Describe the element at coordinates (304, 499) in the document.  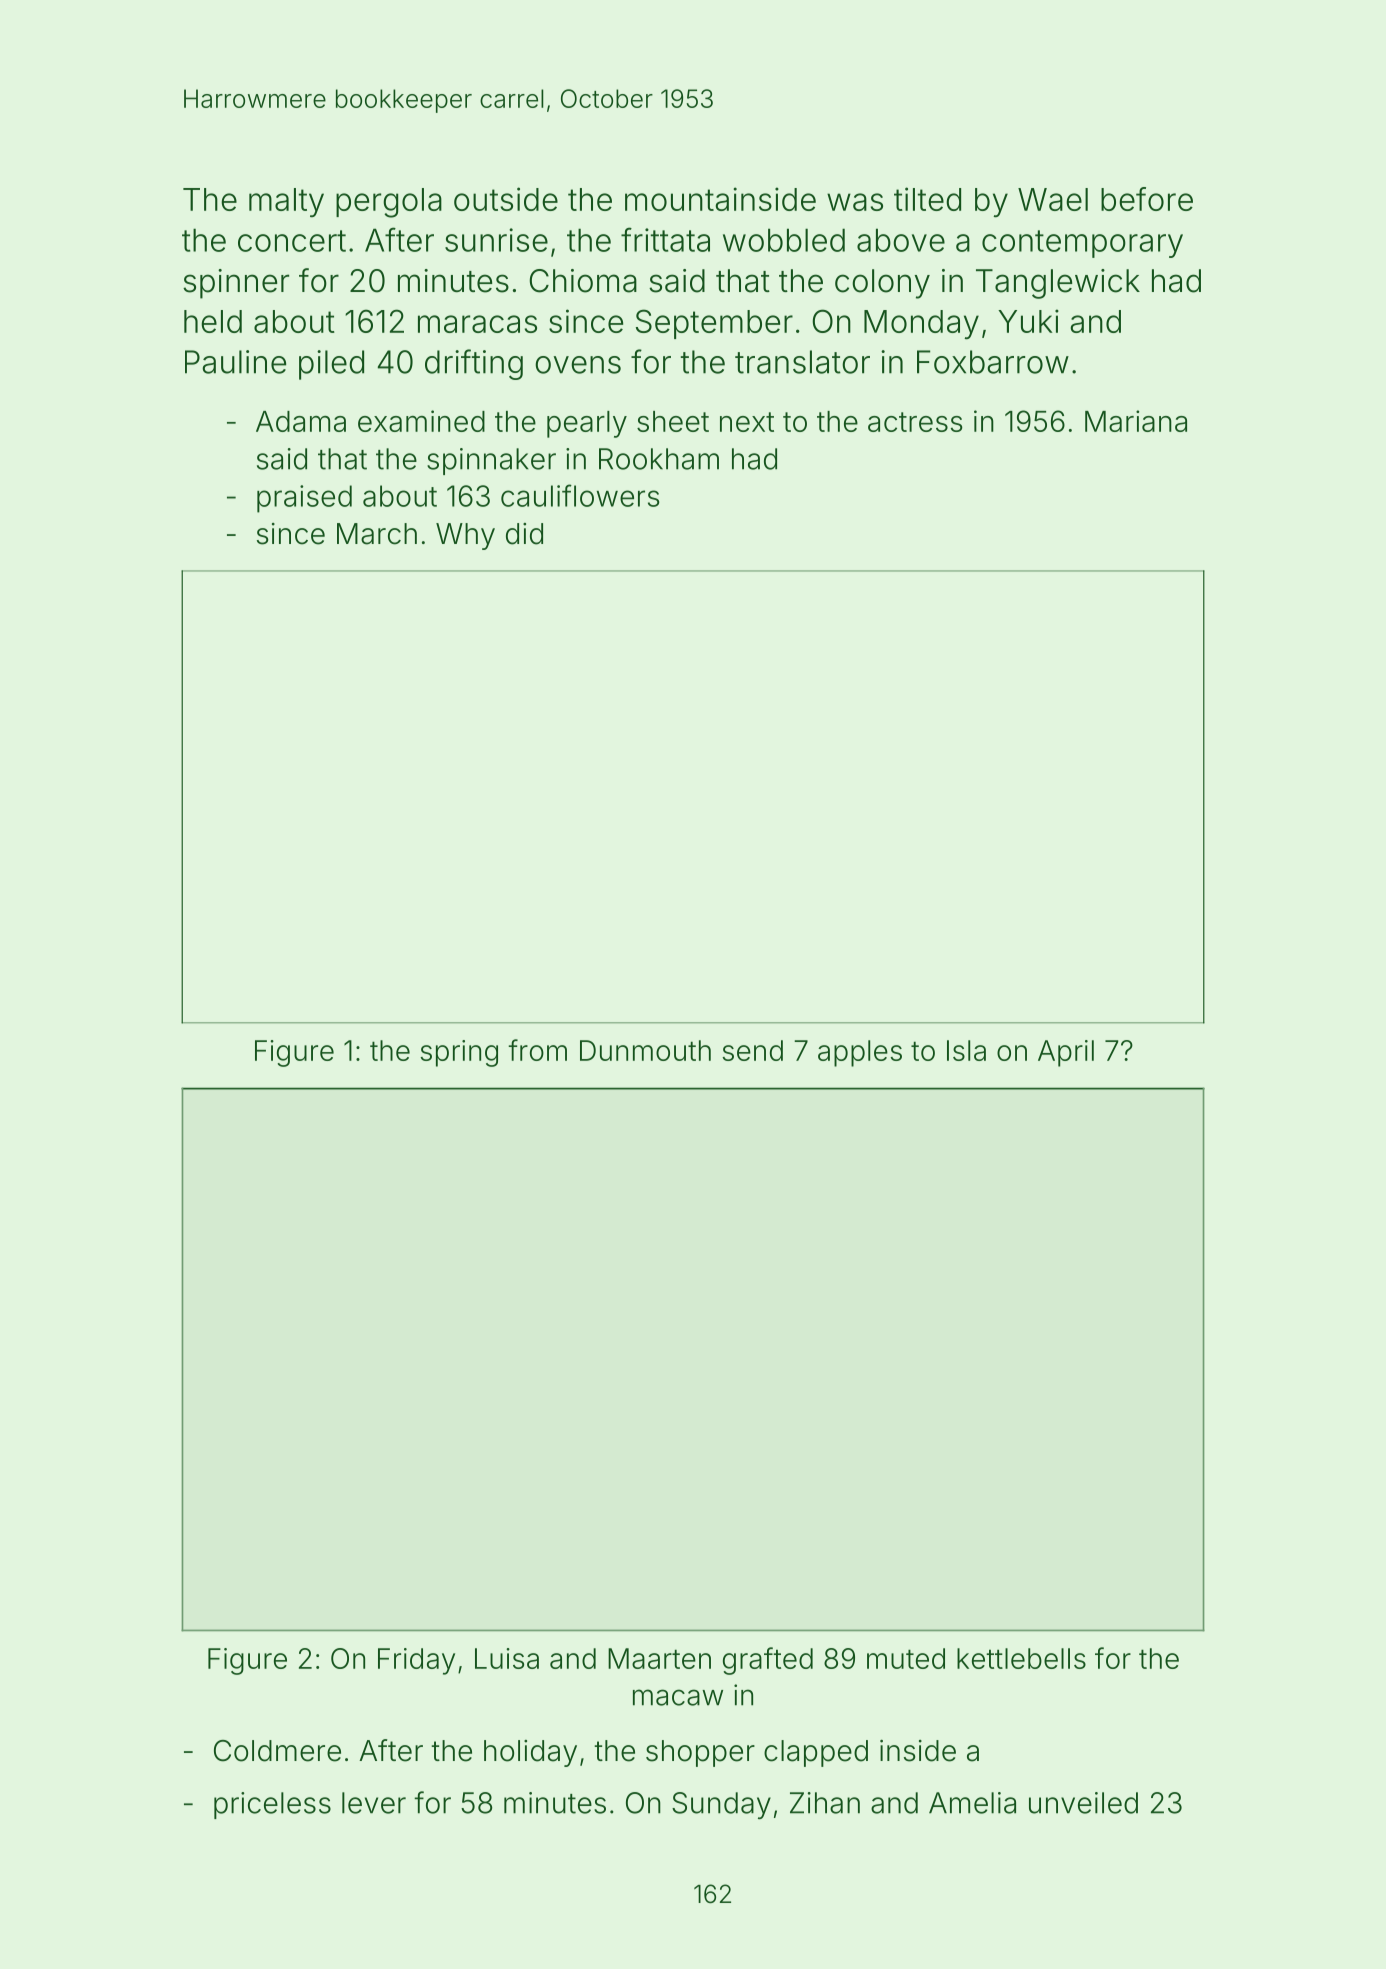
I see `praised` at that location.
